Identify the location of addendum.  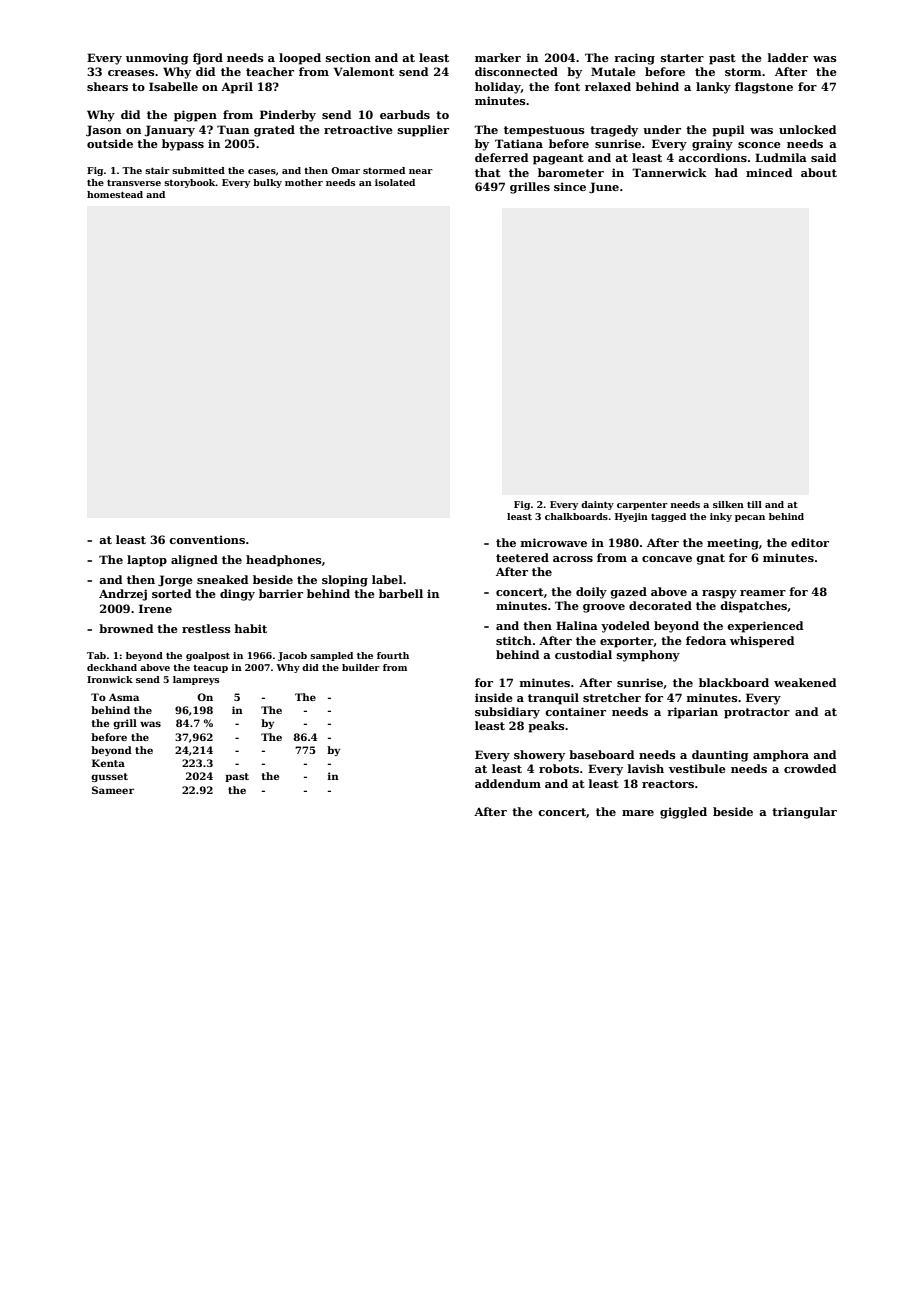
(508, 783).
